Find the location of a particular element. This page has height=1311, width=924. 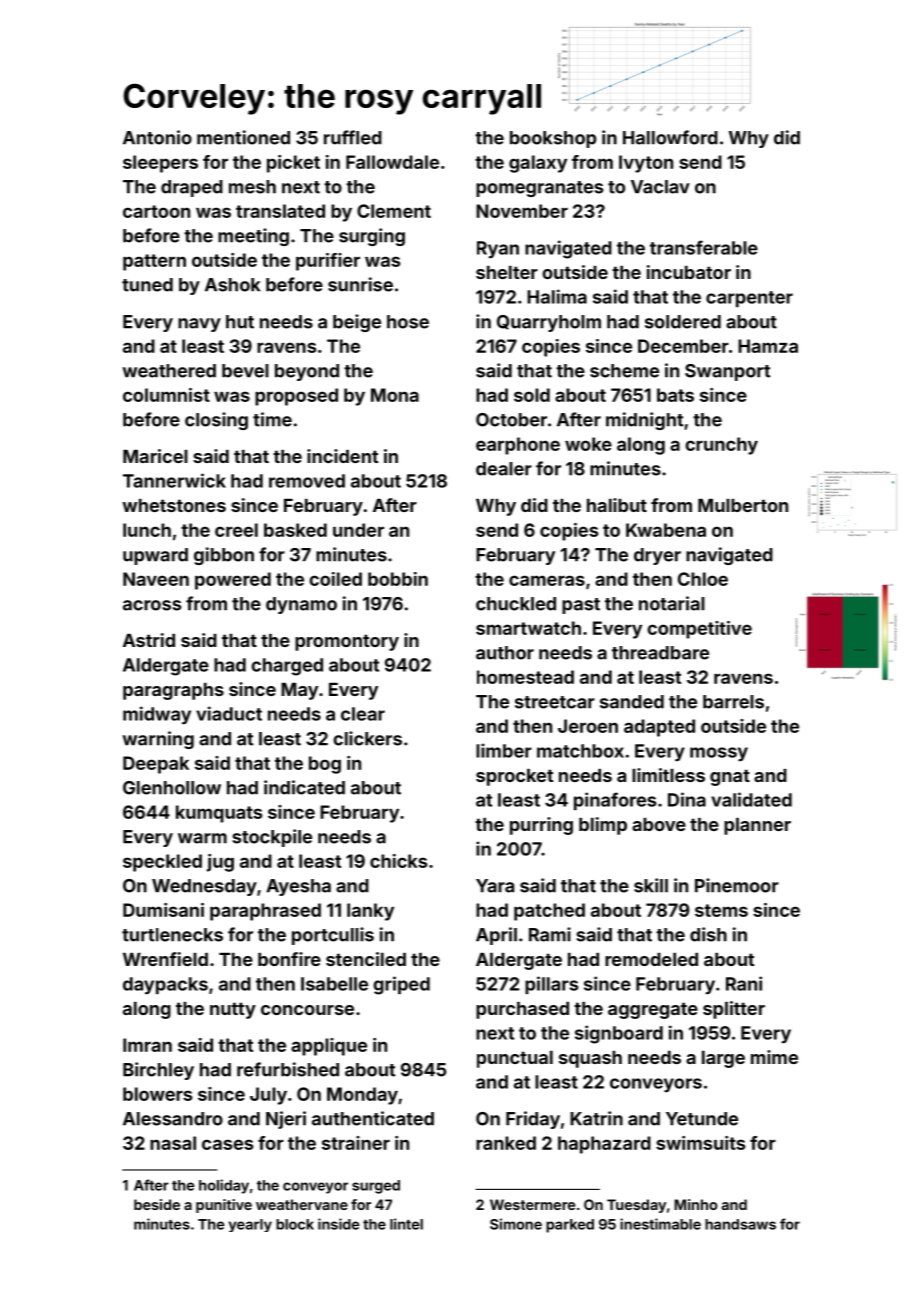

Mona is located at coordinates (395, 395).
